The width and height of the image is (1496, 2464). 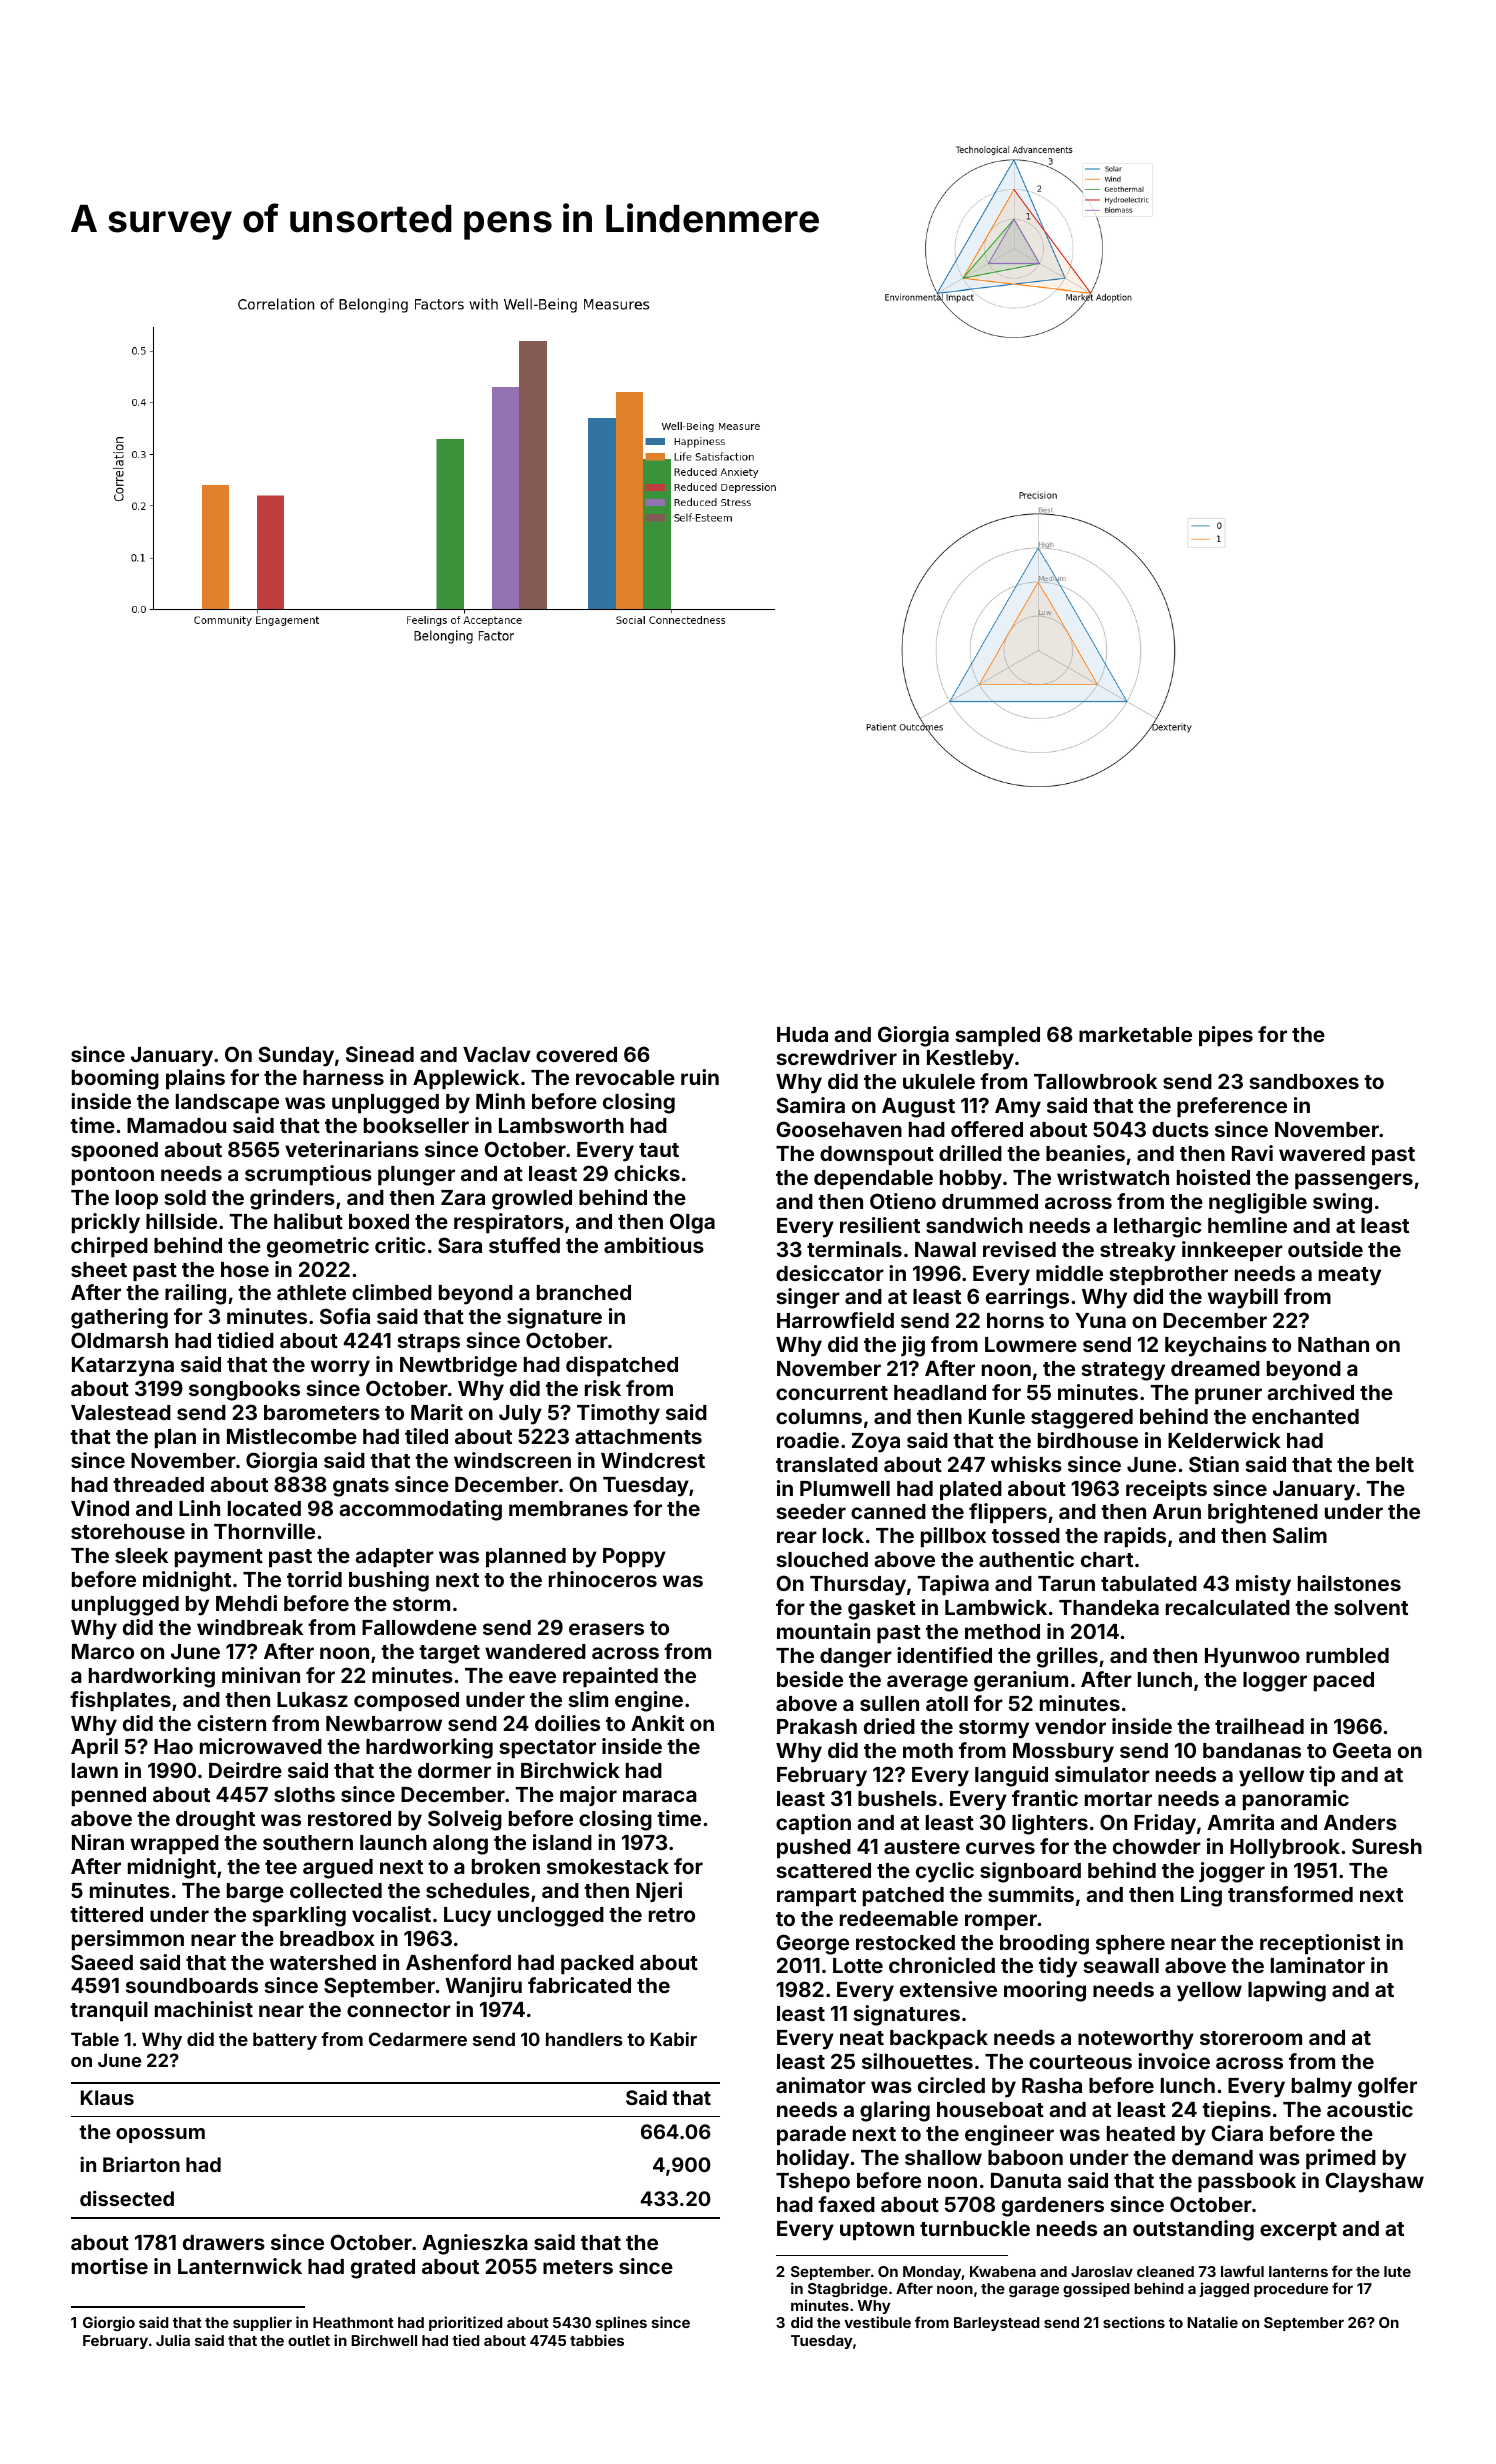 What do you see at coordinates (813, 1824) in the image?
I see `caption` at bounding box center [813, 1824].
